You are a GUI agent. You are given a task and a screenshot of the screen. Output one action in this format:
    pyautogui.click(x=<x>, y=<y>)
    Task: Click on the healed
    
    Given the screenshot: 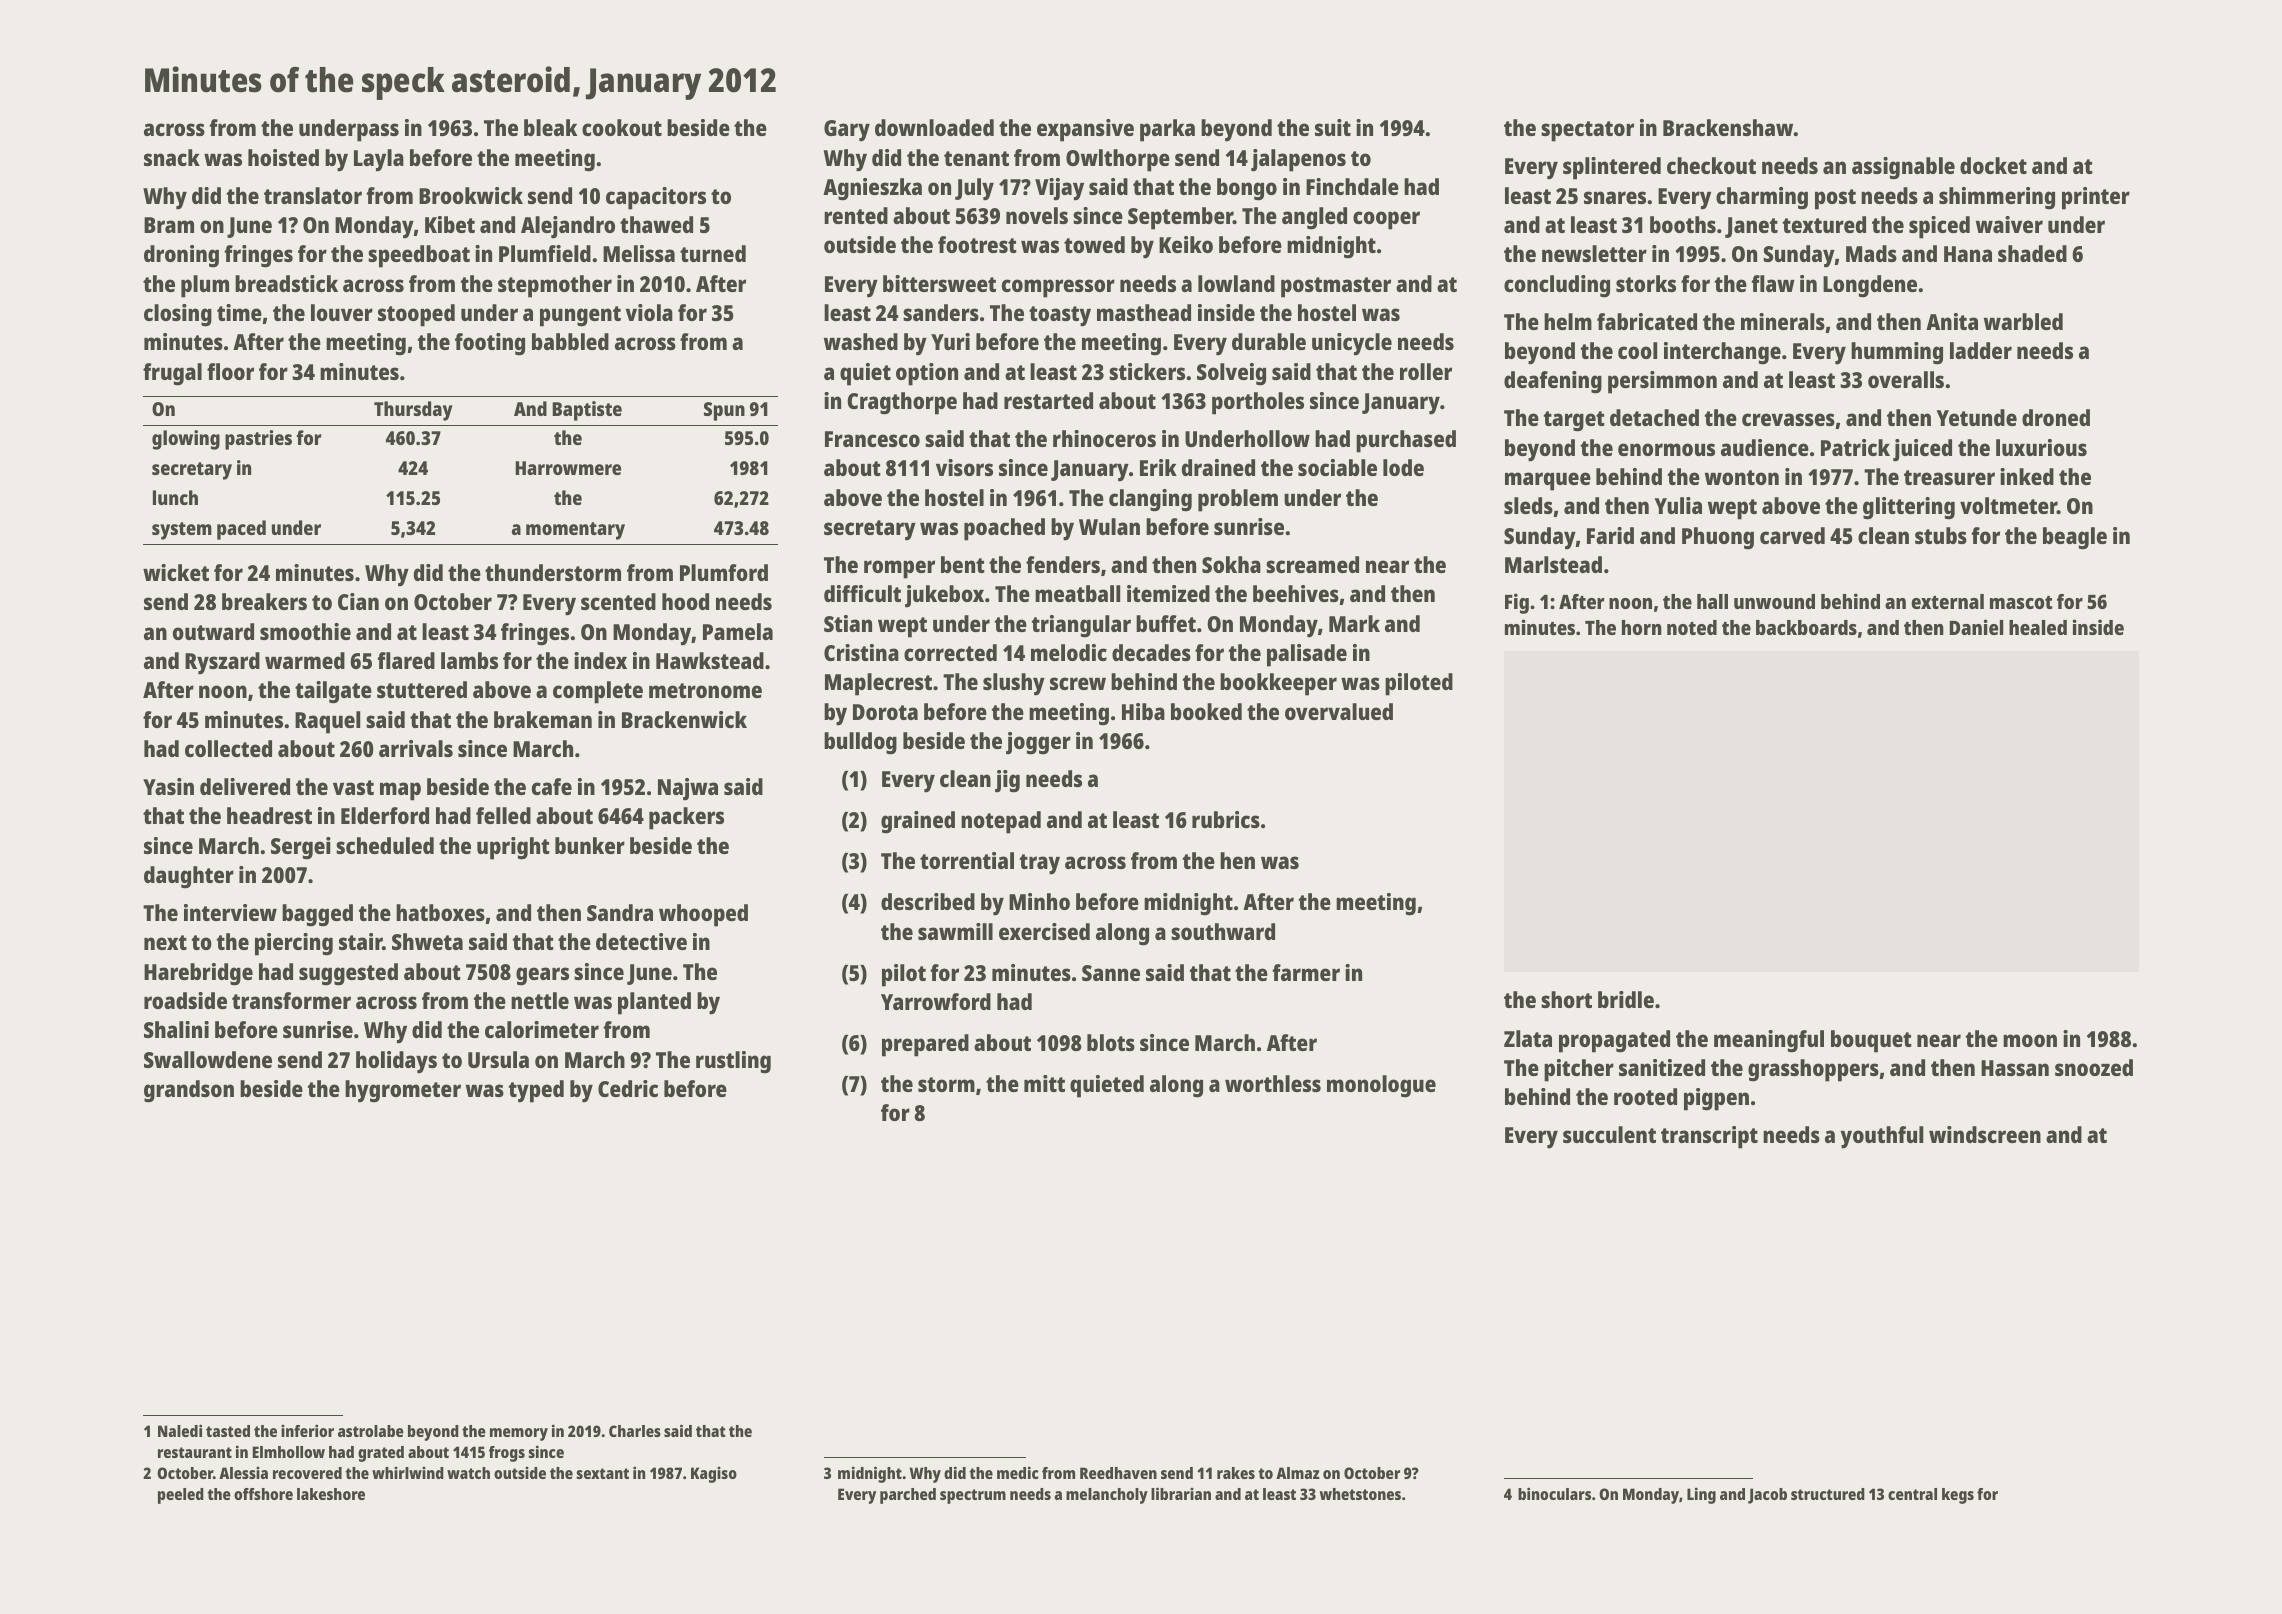 What is the action you would take?
    pyautogui.click(x=2038, y=627)
